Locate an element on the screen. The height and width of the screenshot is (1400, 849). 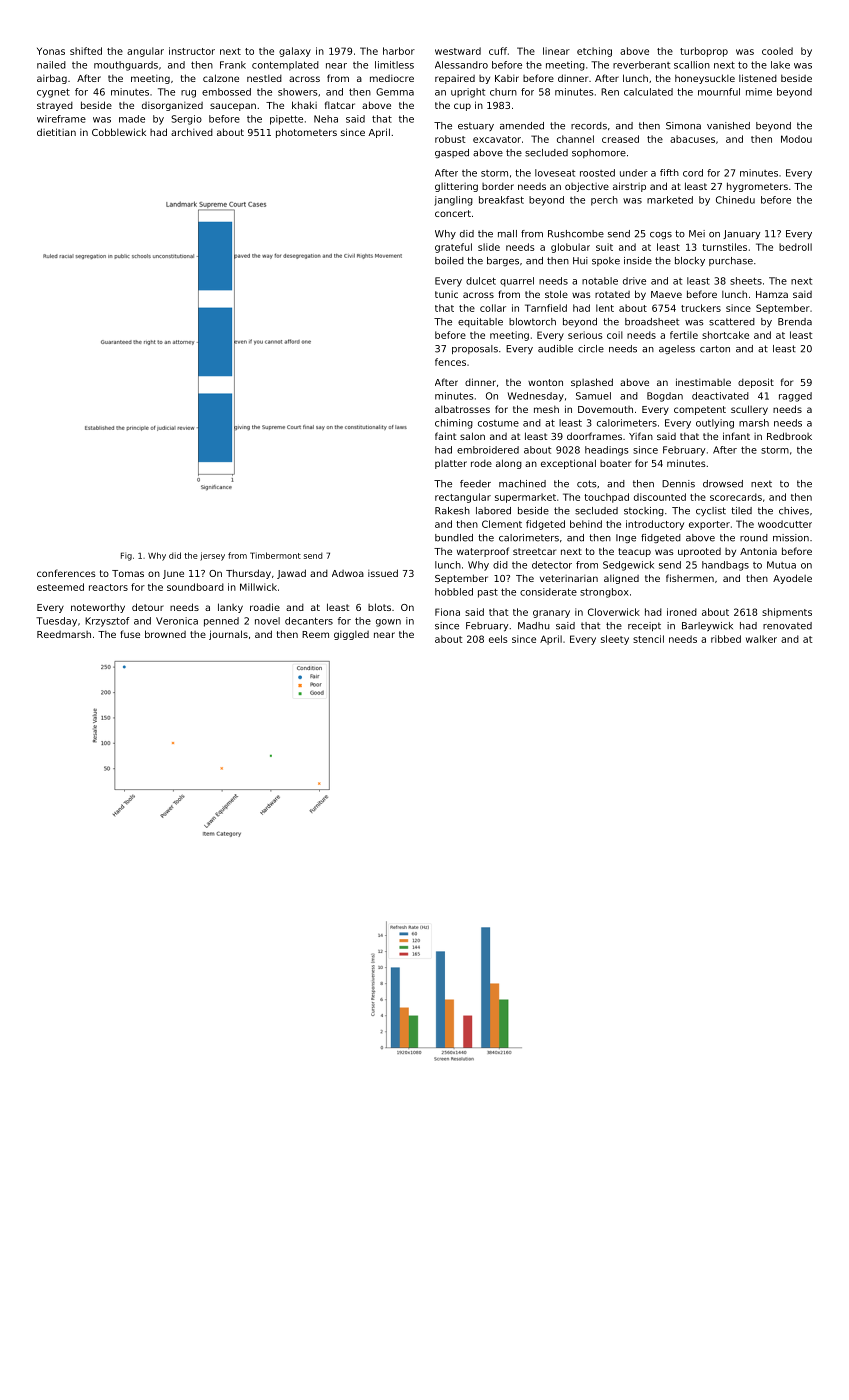
broadsheet is located at coordinates (652, 322).
